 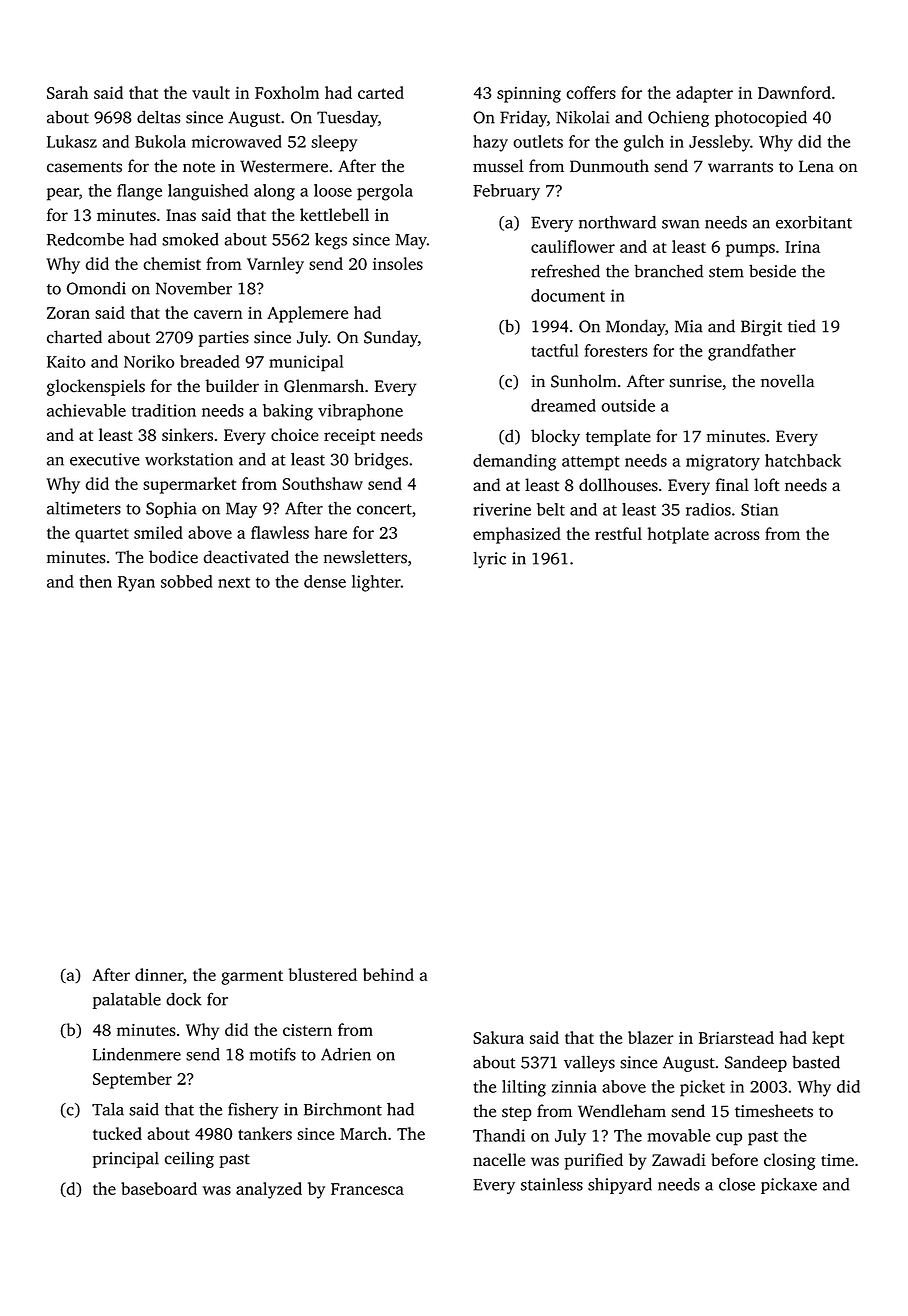 What do you see at coordinates (529, 95) in the screenshot?
I see `spinning` at bounding box center [529, 95].
